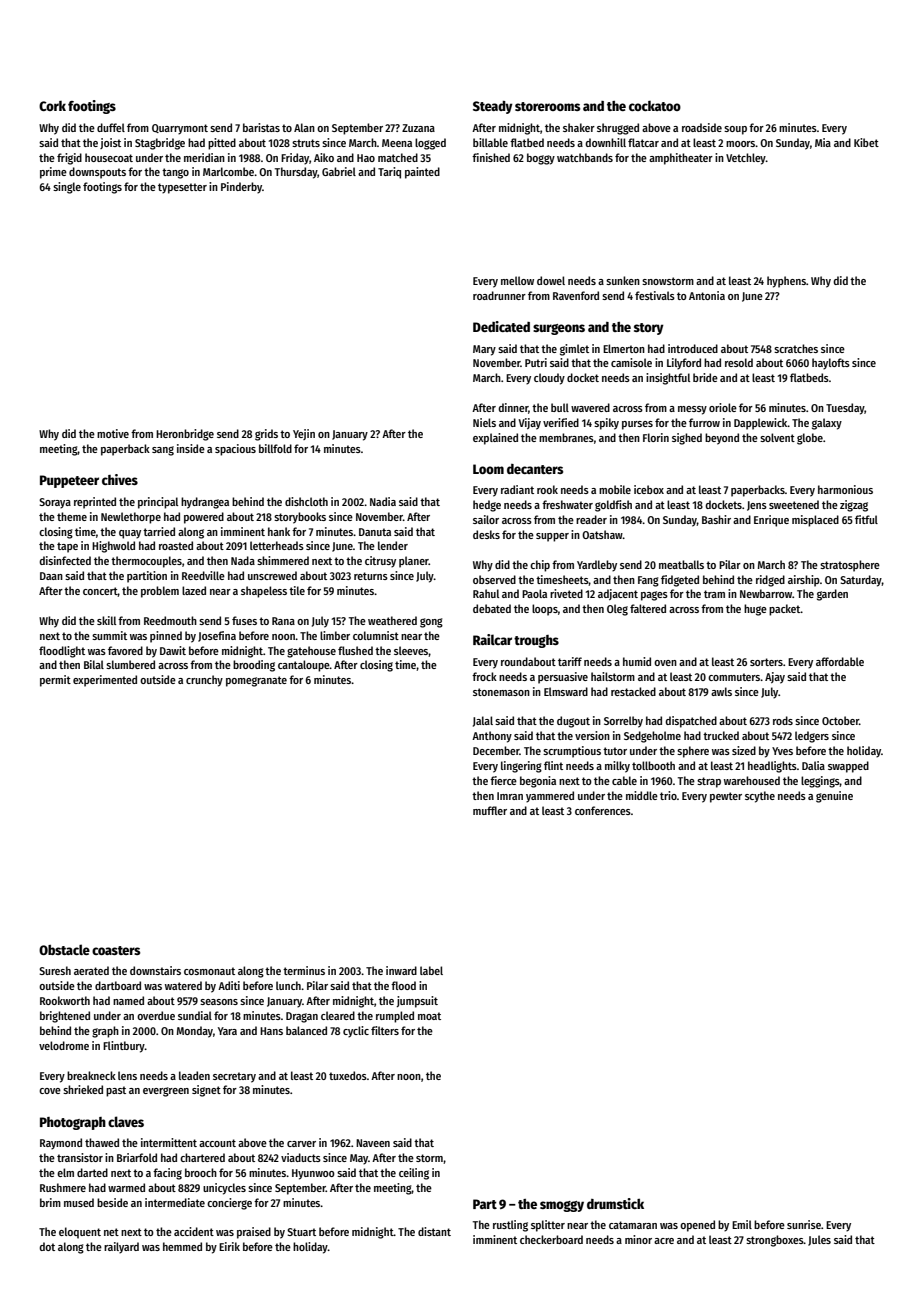 This screenshot has height=1308, width=924. I want to click on Mia, so click(823, 142).
